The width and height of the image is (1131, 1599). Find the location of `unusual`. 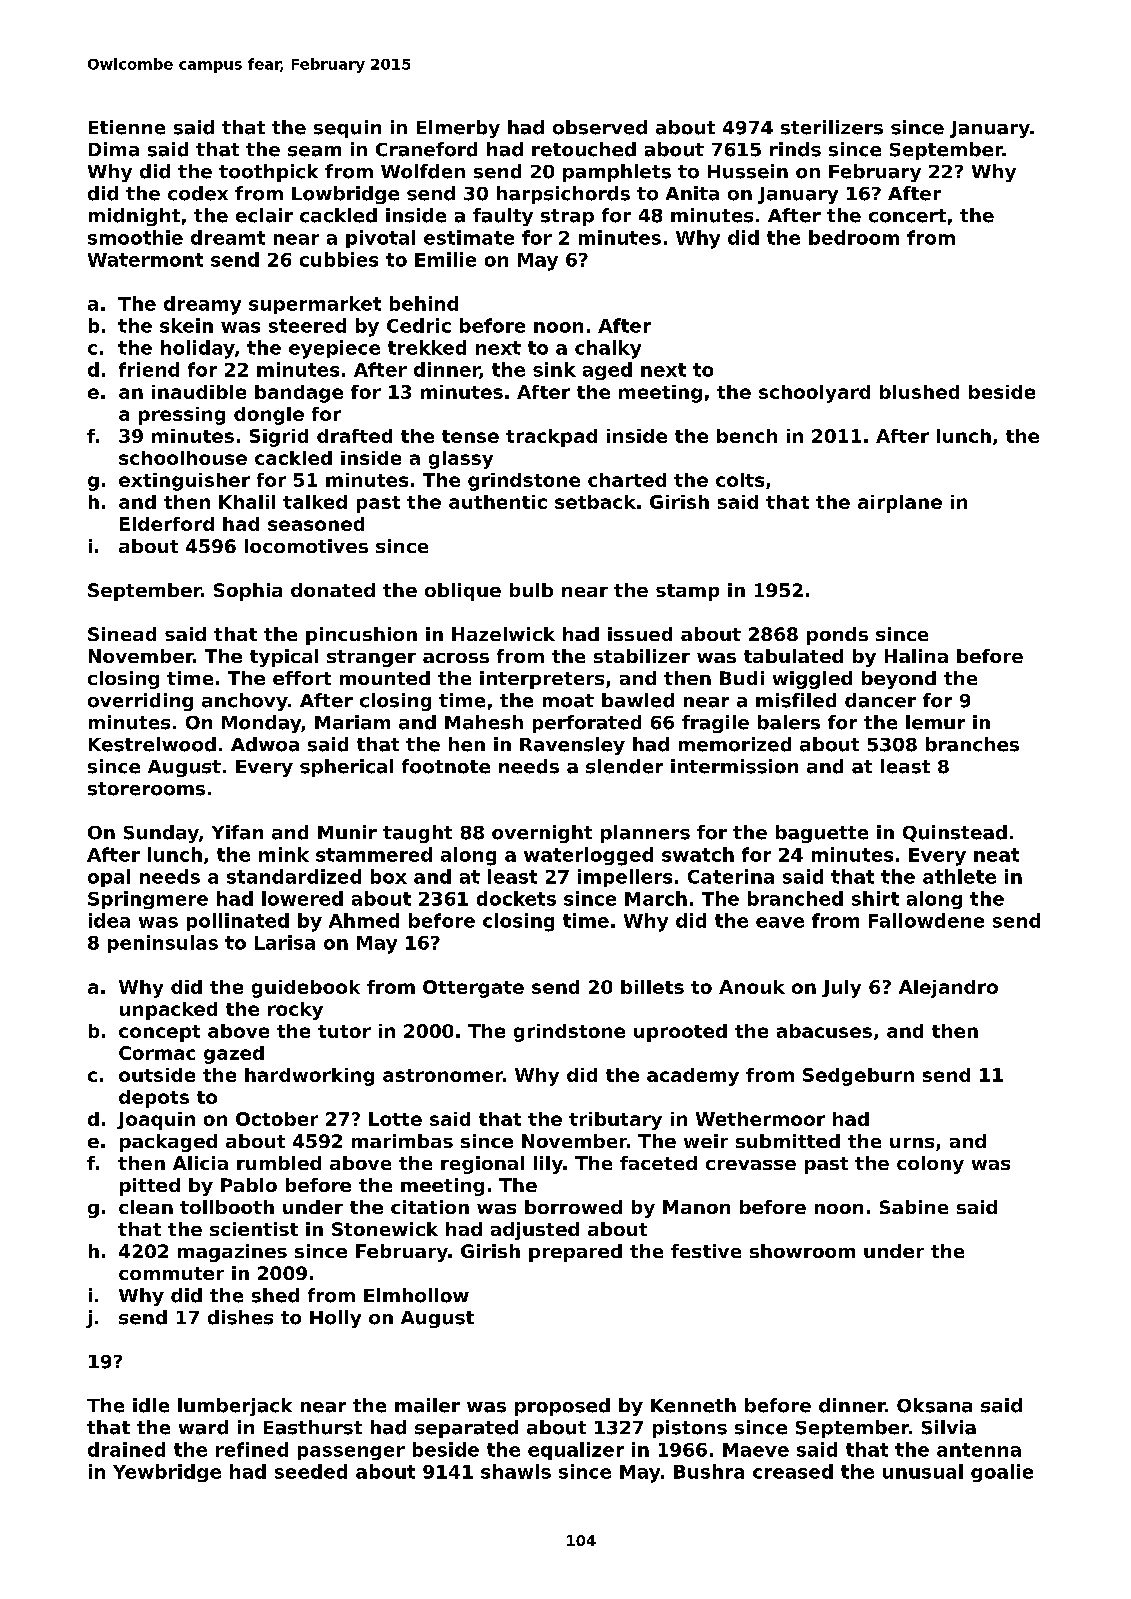

unusual is located at coordinates (923, 1471).
